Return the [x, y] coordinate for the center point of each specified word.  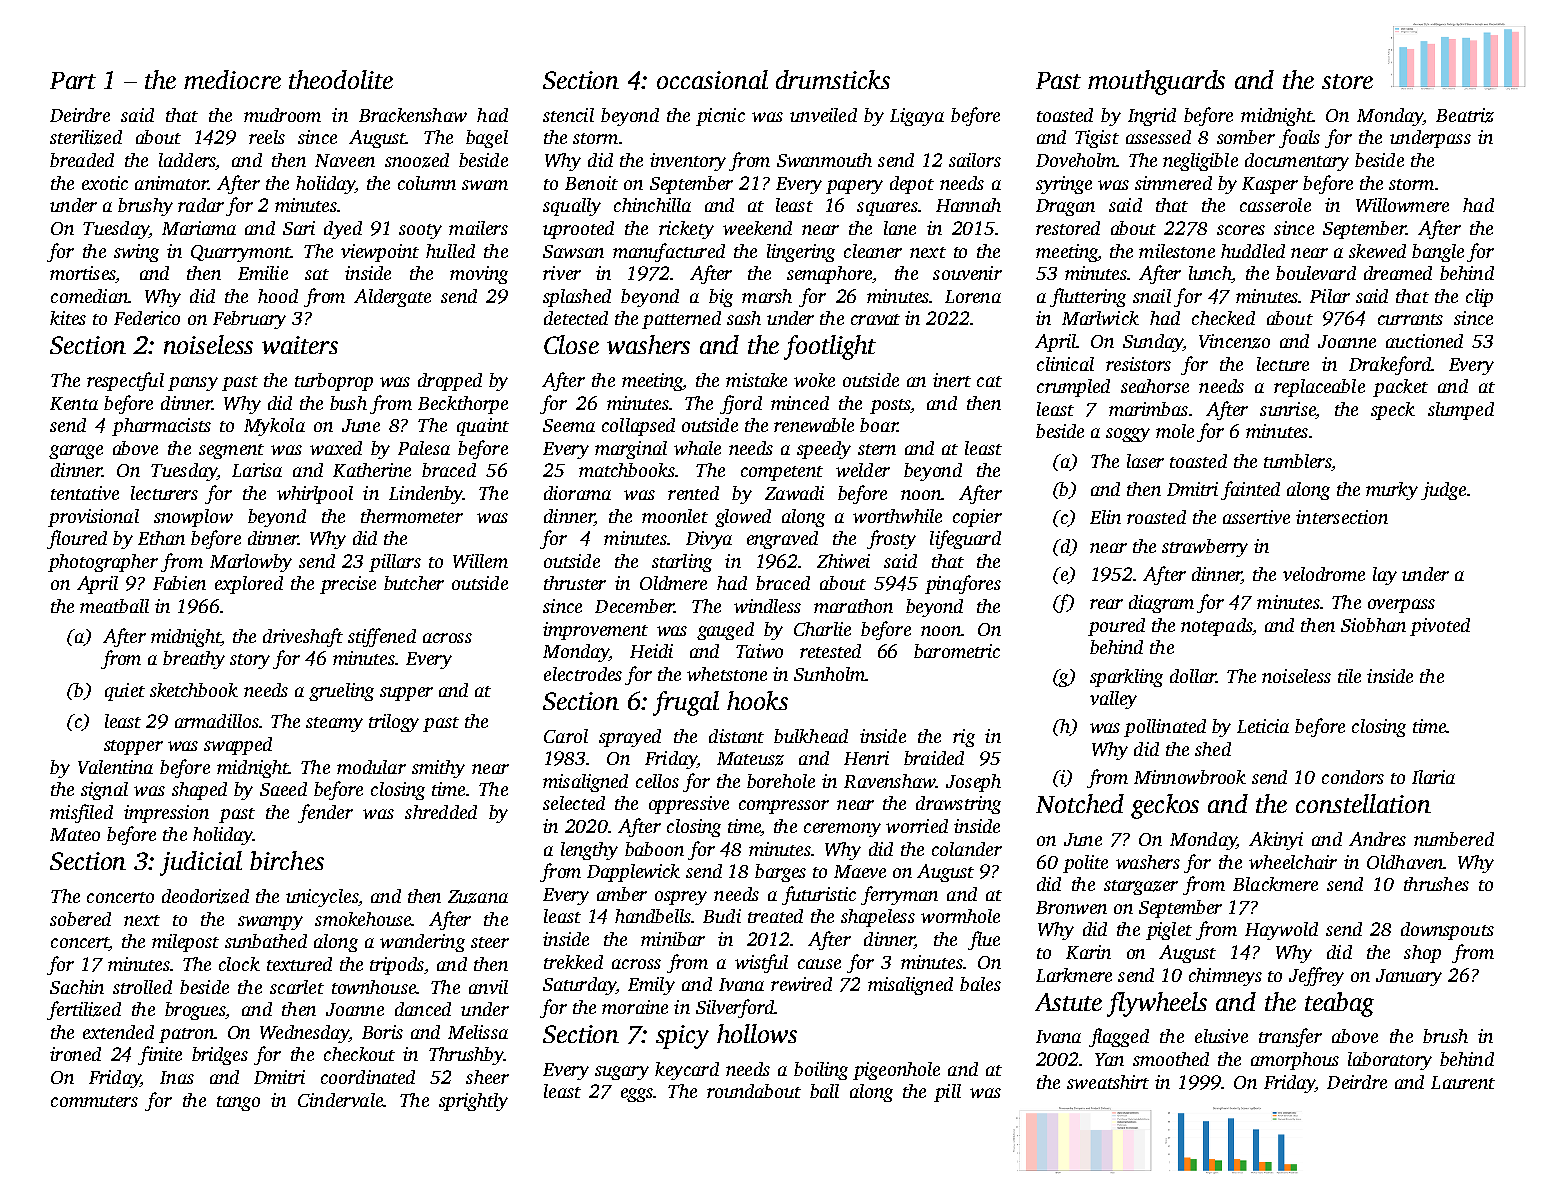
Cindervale [340, 1100]
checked [1223, 318]
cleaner [873, 251]
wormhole [960, 916]
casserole [1275, 205]
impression [166, 814]
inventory [688, 162]
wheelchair [1293, 862]
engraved [782, 540]
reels [267, 137]
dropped [450, 382]
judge [1443, 491]
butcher [414, 583]
